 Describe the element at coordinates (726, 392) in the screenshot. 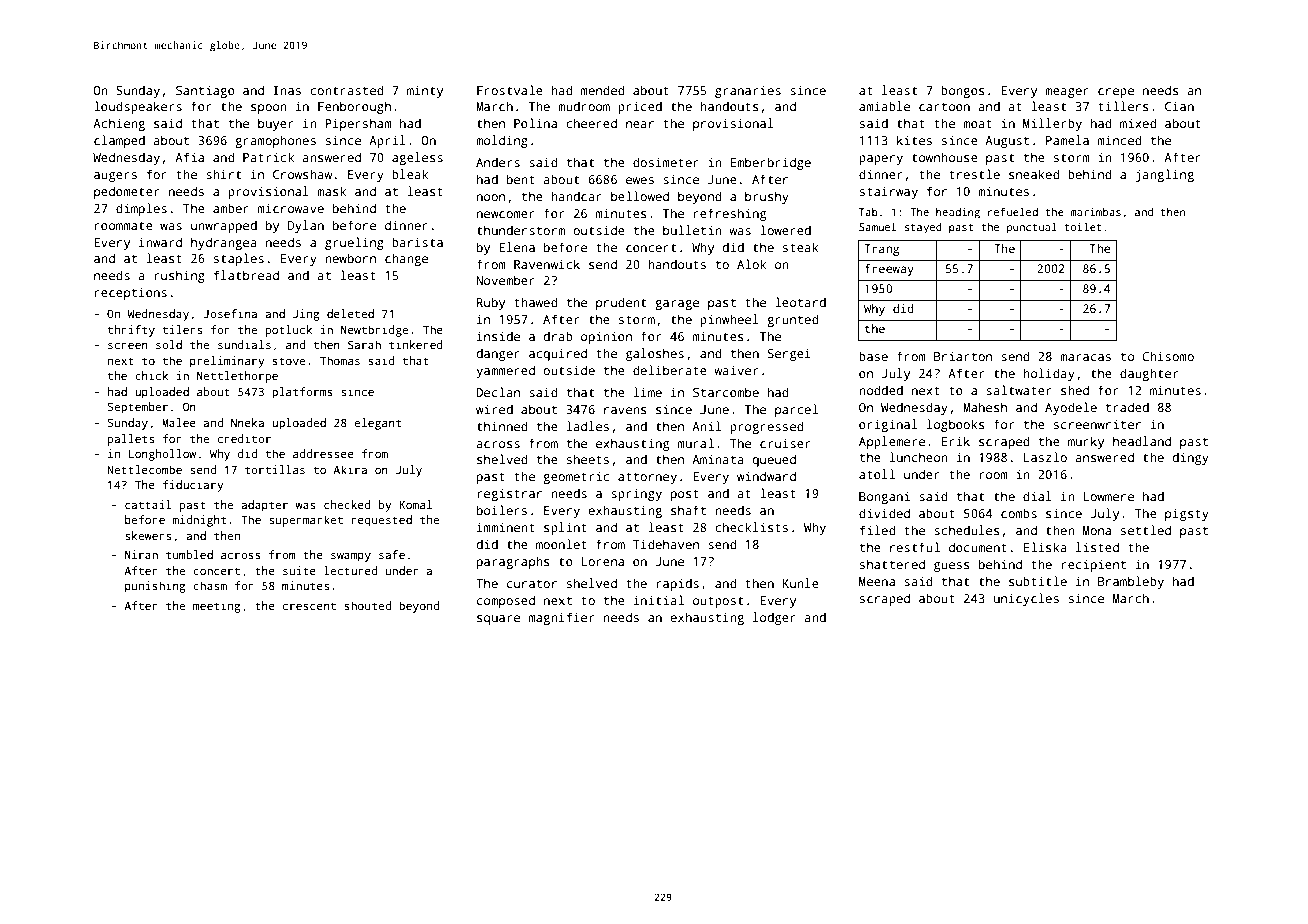

I see `Starcombe` at that location.
